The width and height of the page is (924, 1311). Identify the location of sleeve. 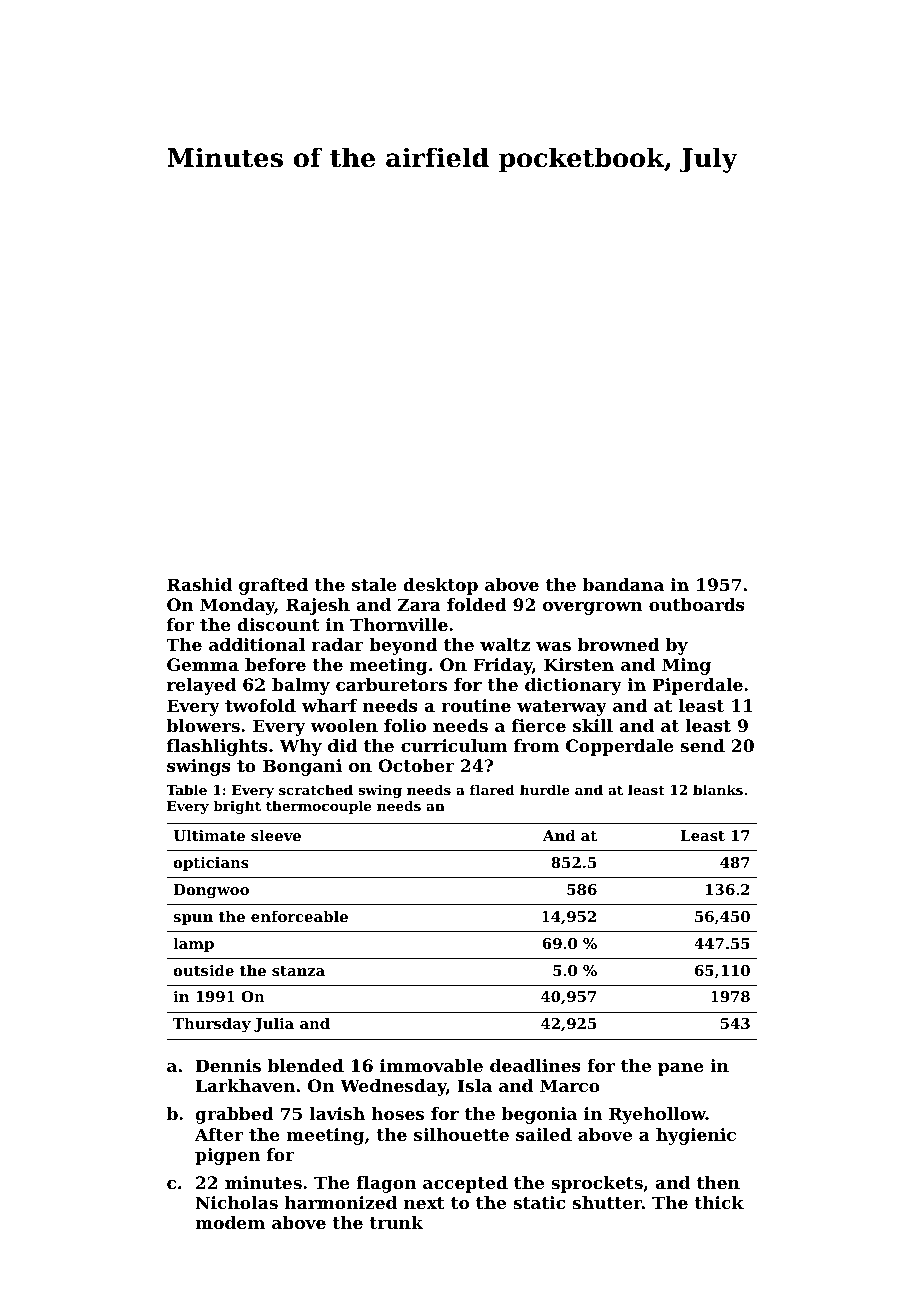
(276, 835).
